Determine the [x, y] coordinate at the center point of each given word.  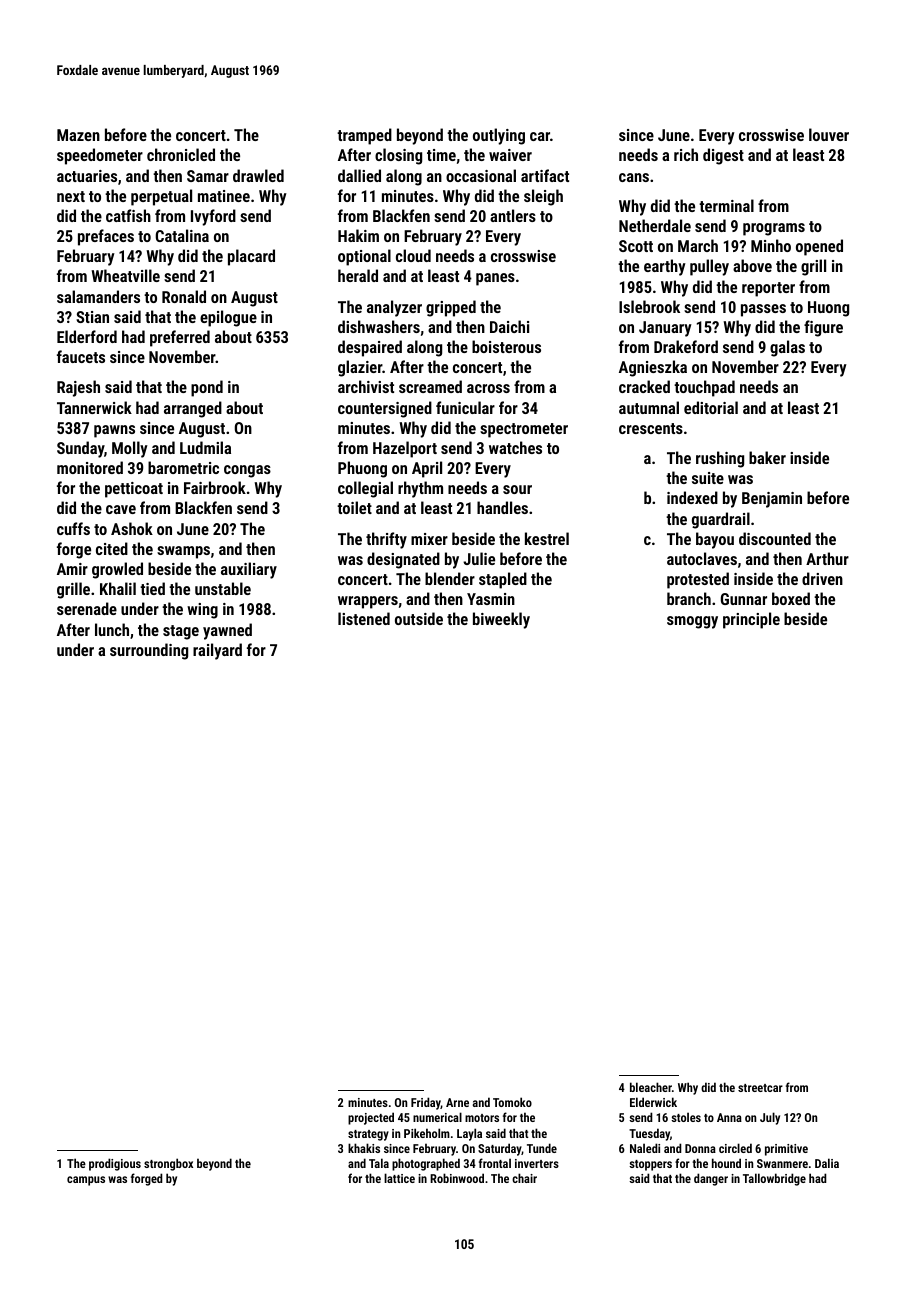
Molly [130, 449]
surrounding [149, 651]
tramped [364, 136]
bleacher [651, 1087]
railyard [217, 651]
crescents [651, 428]
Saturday [500, 1149]
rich [686, 154]
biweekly [501, 620]
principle [751, 620]
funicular [465, 407]
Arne [457, 1102]
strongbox [168, 1164]
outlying [499, 136]
